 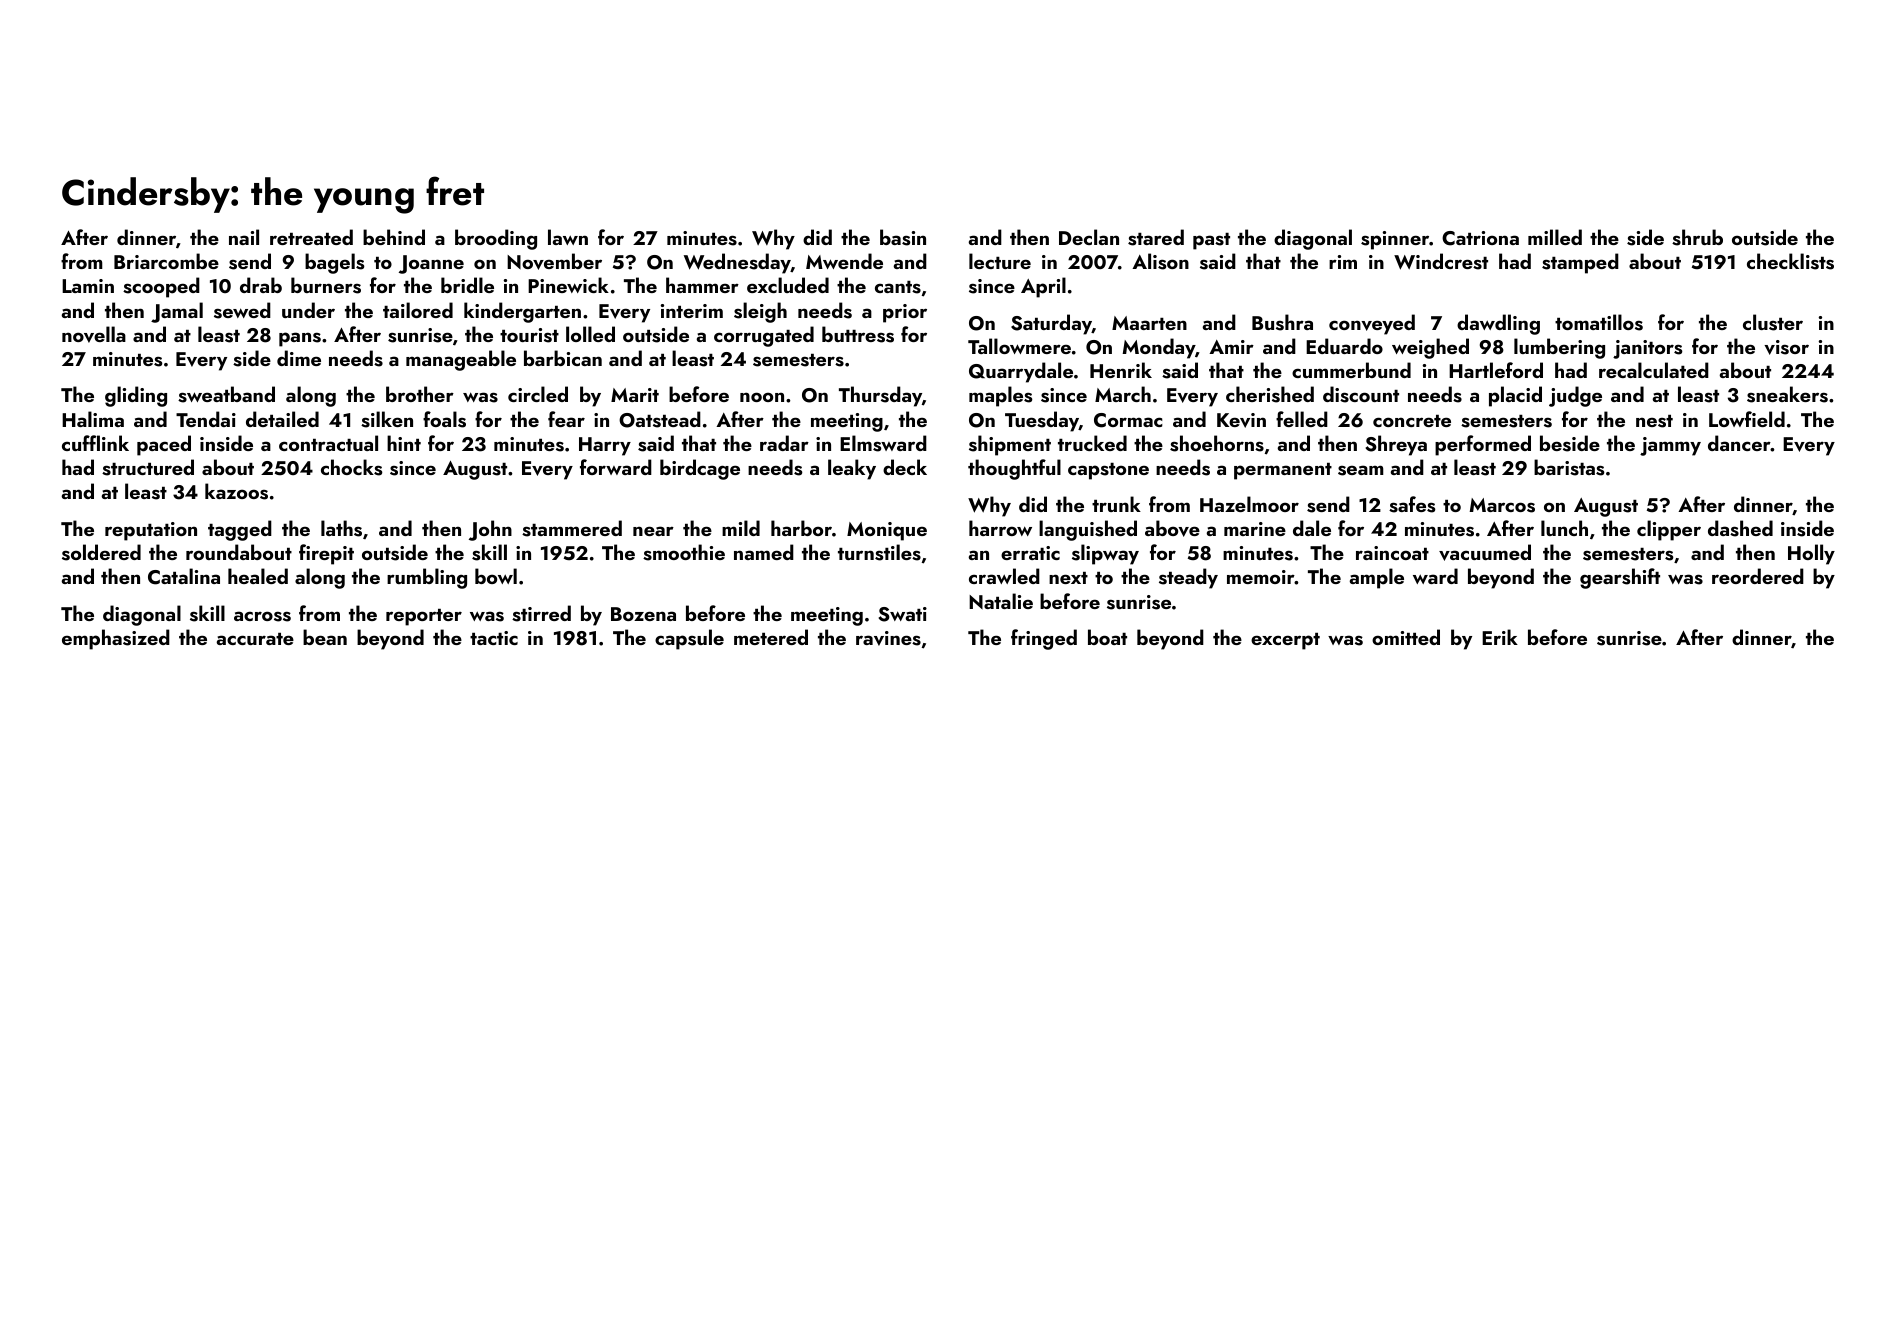 What do you see at coordinates (741, 528) in the image?
I see `mild` at bounding box center [741, 528].
